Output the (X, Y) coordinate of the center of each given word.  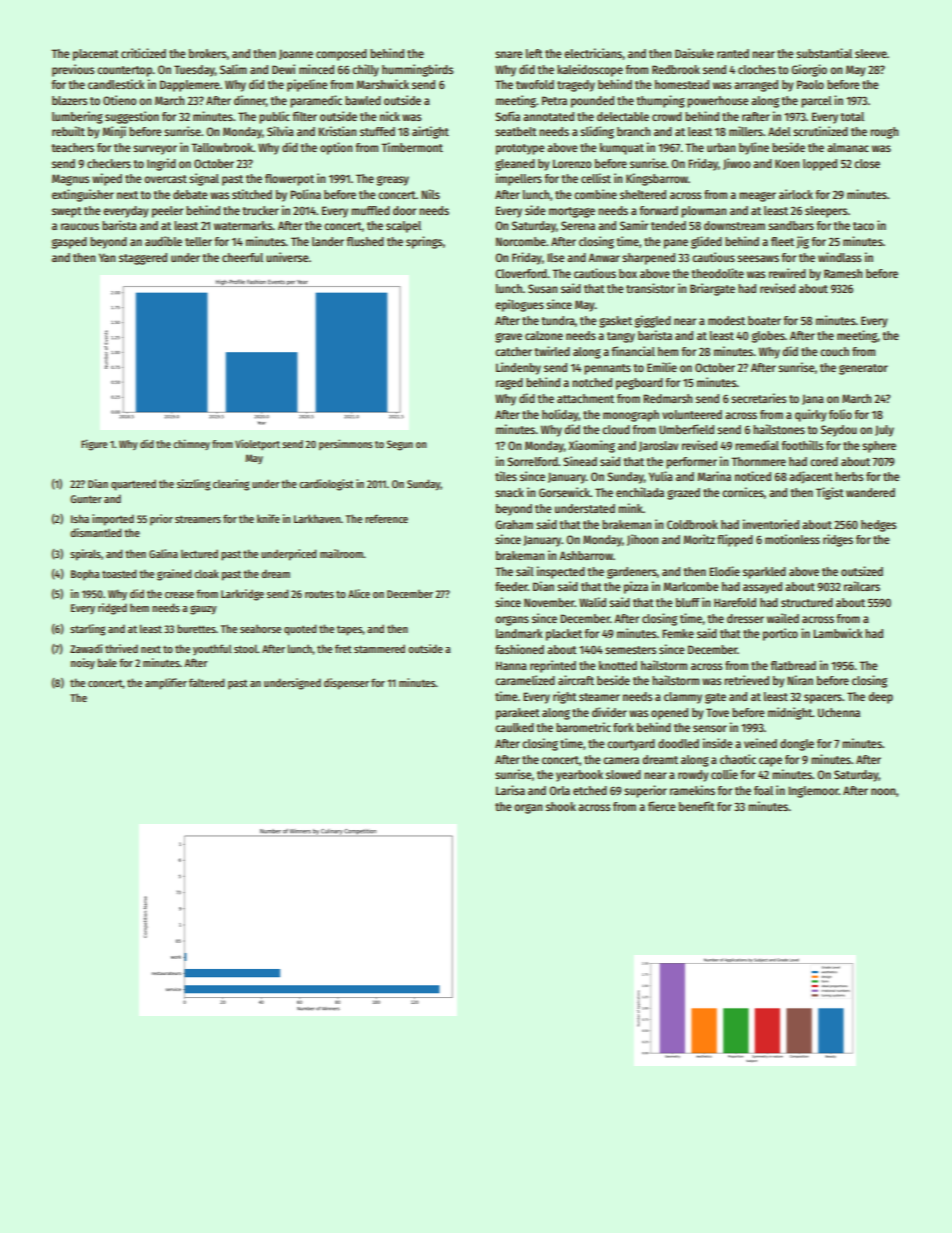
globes (768, 337)
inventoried (771, 524)
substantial (824, 53)
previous (73, 70)
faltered (207, 682)
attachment (585, 398)
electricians (593, 54)
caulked (514, 727)
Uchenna (839, 712)
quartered (133, 485)
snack (509, 492)
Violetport (257, 444)
